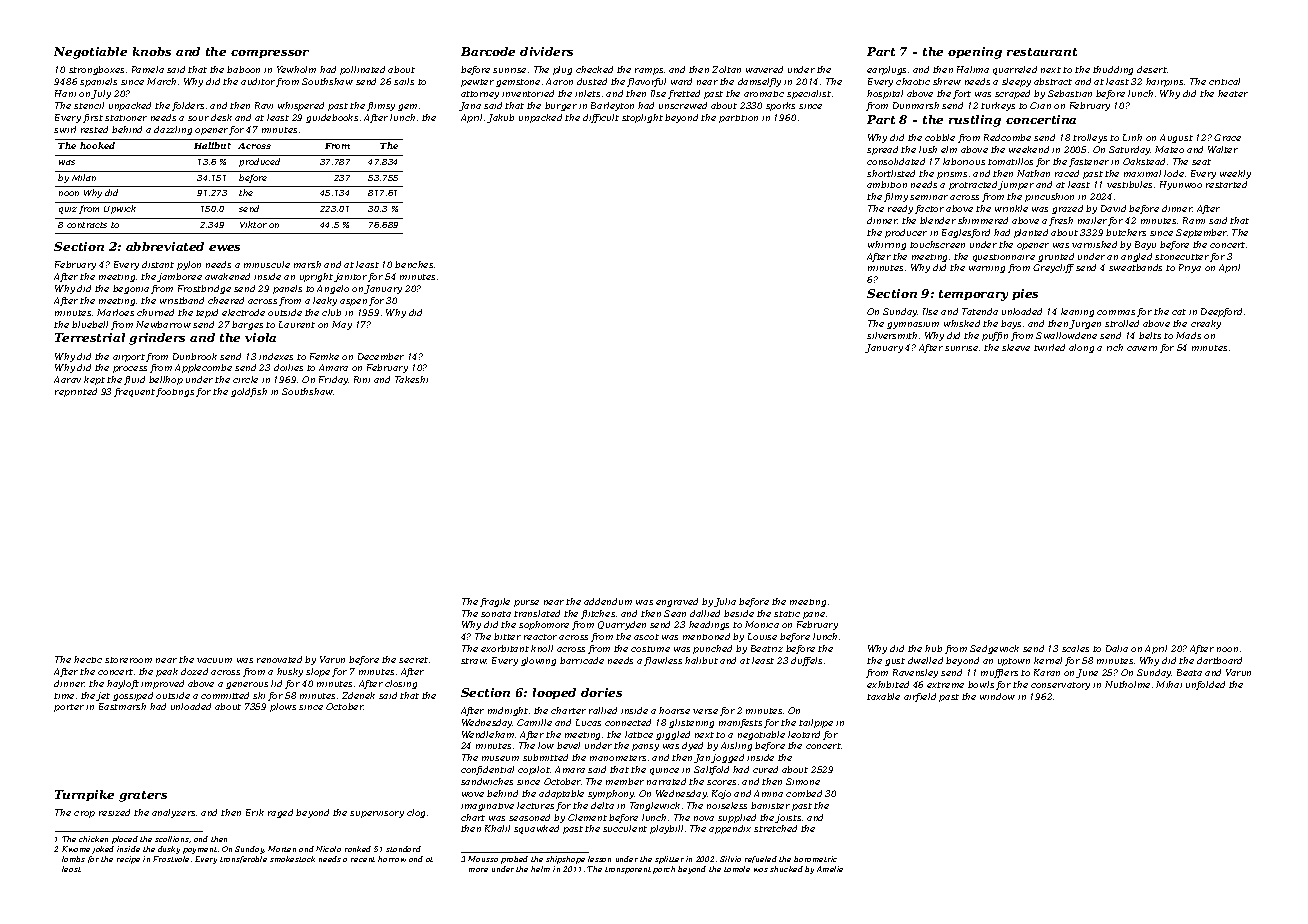 The width and height of the page is (1308, 924). Describe the element at coordinates (787, 614) in the page. I see `static` at that location.
